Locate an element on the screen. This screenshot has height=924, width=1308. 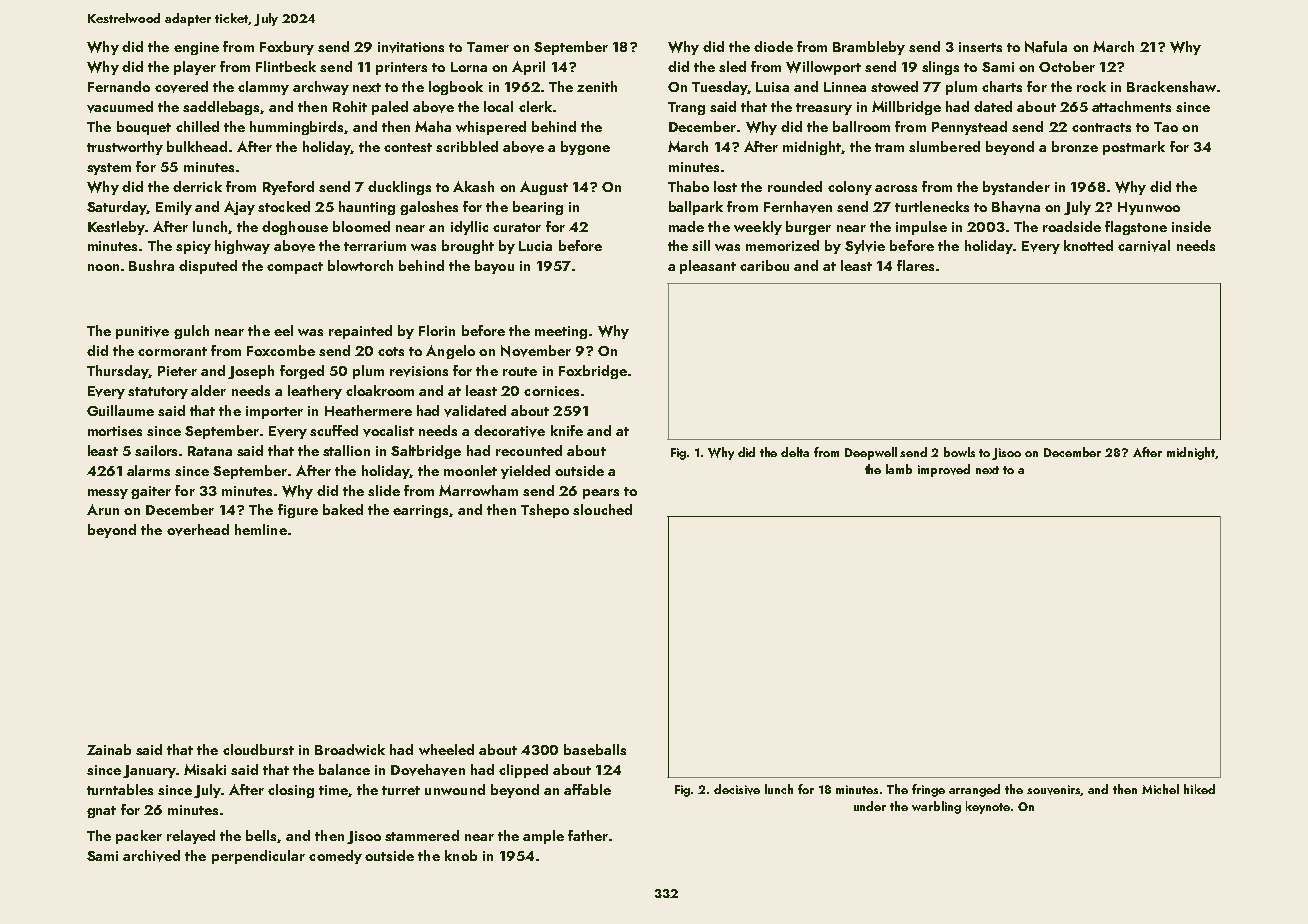
earrings is located at coordinates (420, 511).
